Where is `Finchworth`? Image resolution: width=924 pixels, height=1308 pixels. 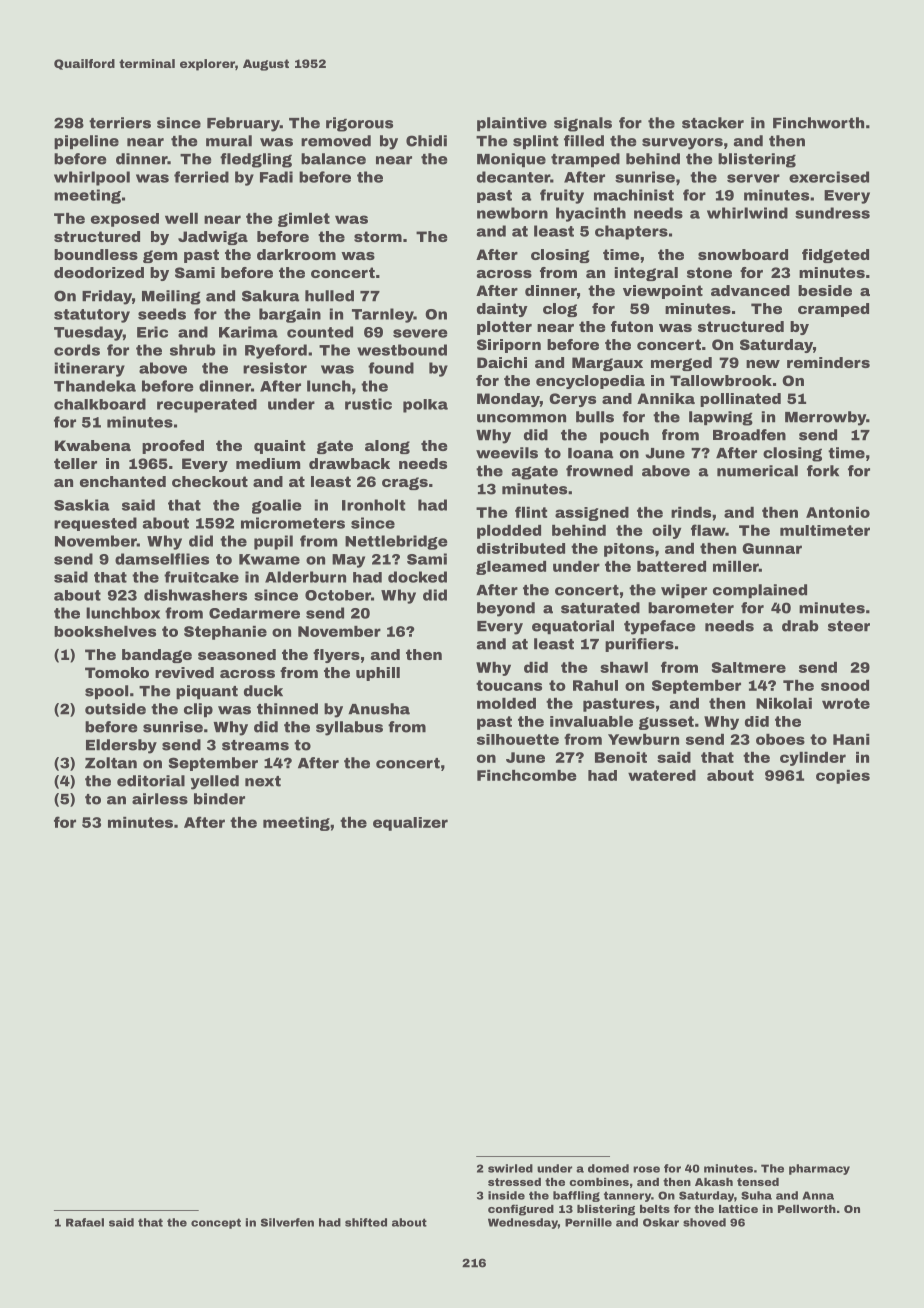
Finchworth is located at coordinates (818, 123).
